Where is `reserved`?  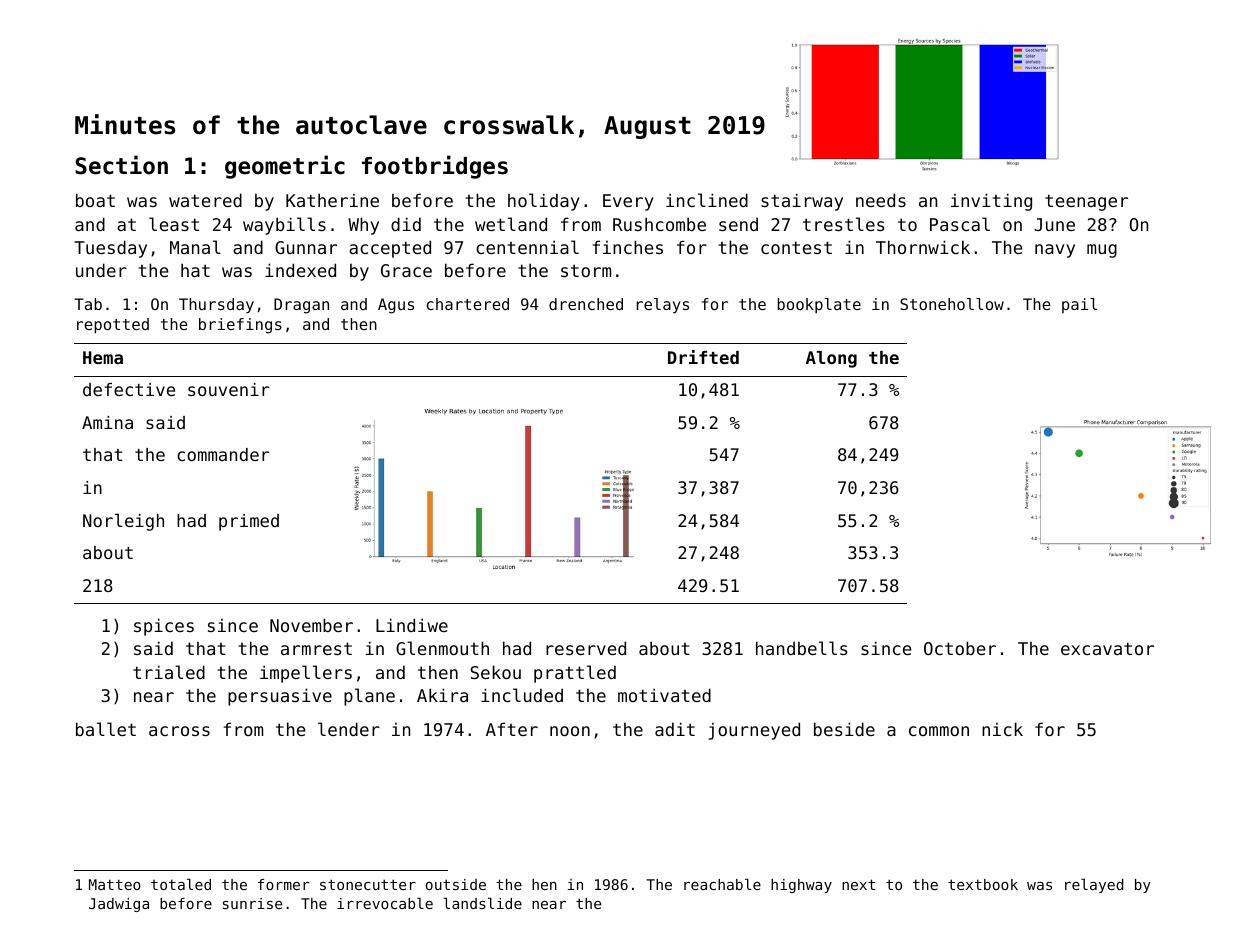
reserved is located at coordinates (586, 648).
